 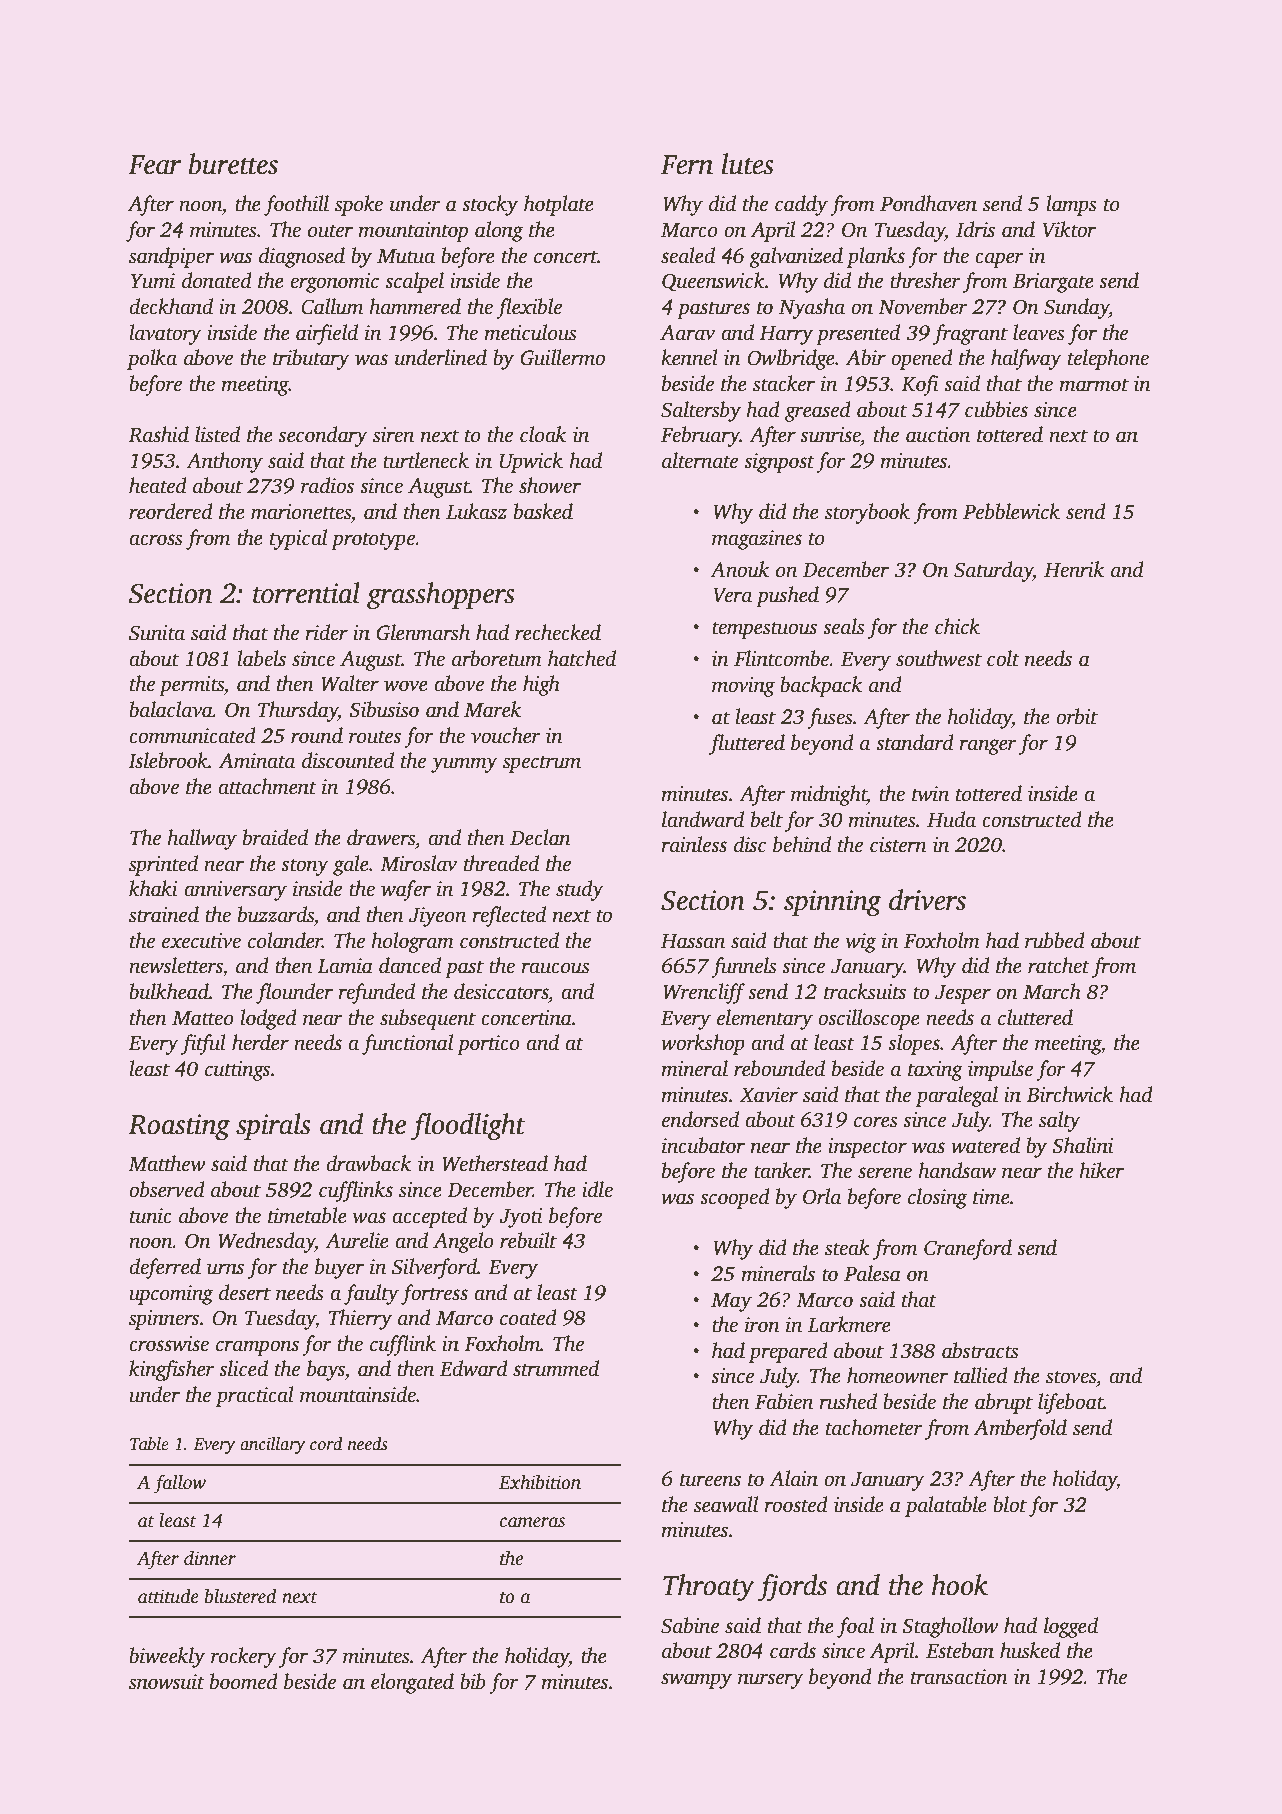 I want to click on cameras, so click(x=532, y=1522).
